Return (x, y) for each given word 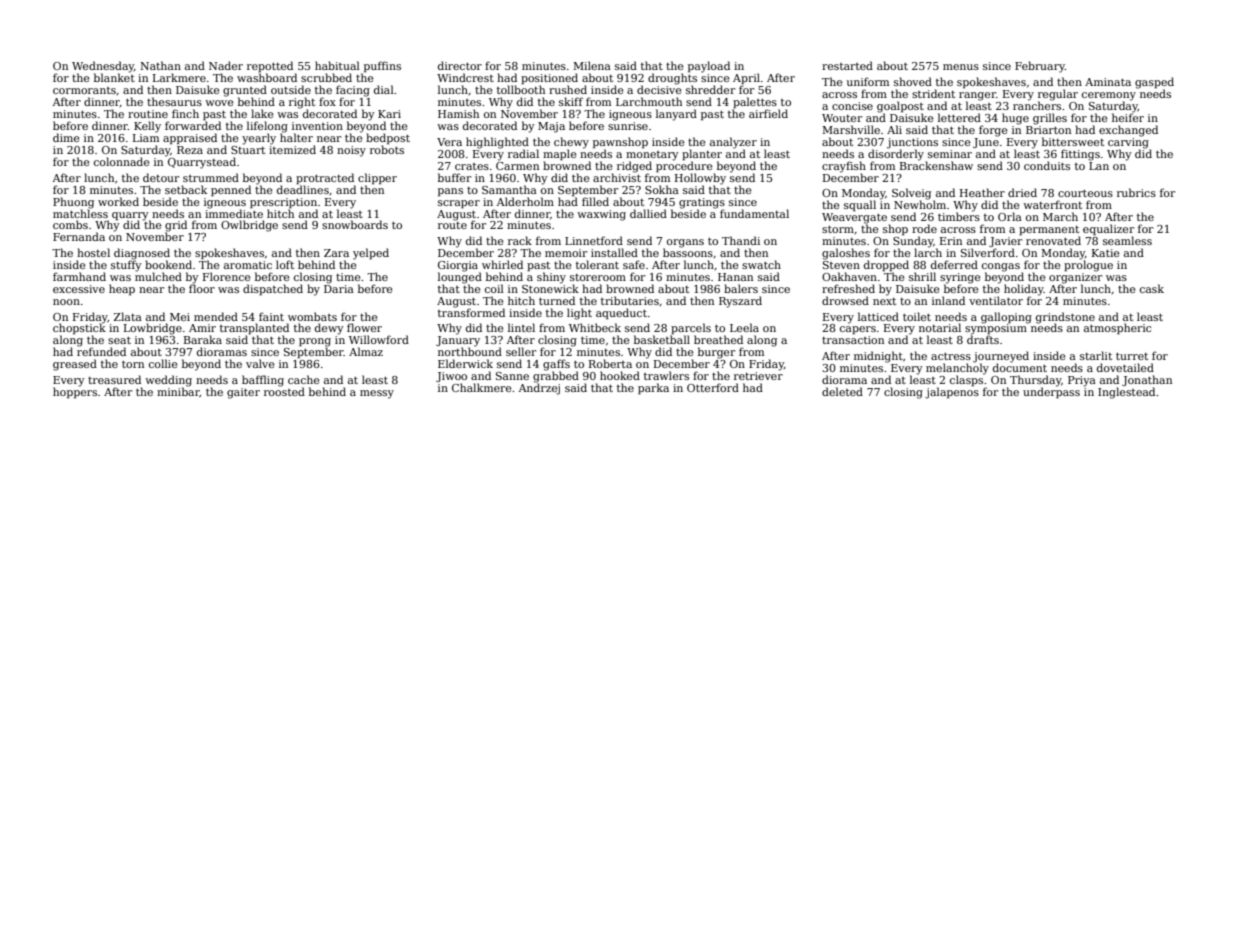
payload (709, 67)
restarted (847, 65)
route (452, 225)
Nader (226, 65)
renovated (1053, 240)
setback (186, 189)
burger (716, 353)
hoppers (75, 392)
